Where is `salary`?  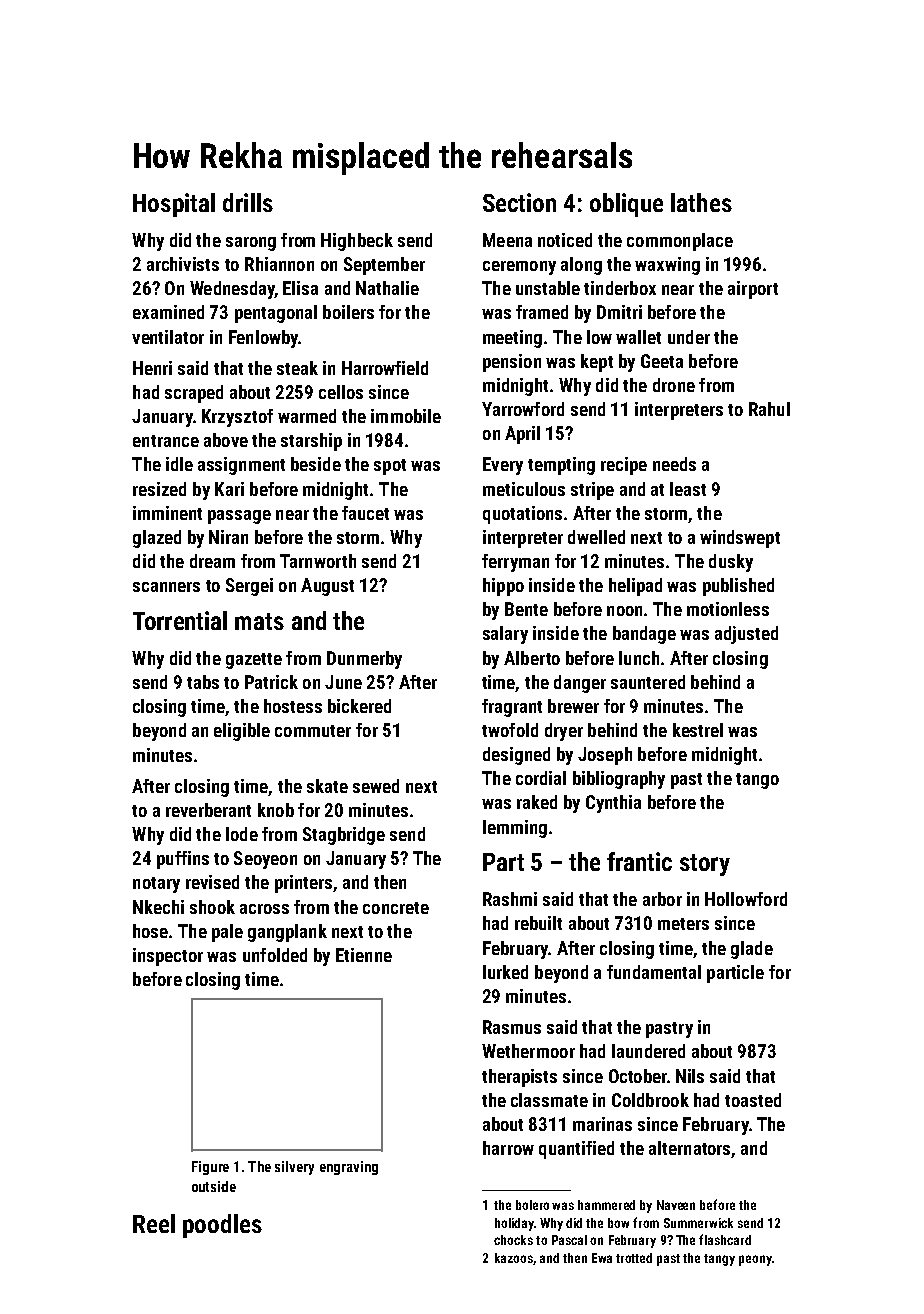
salary is located at coordinates (505, 635).
